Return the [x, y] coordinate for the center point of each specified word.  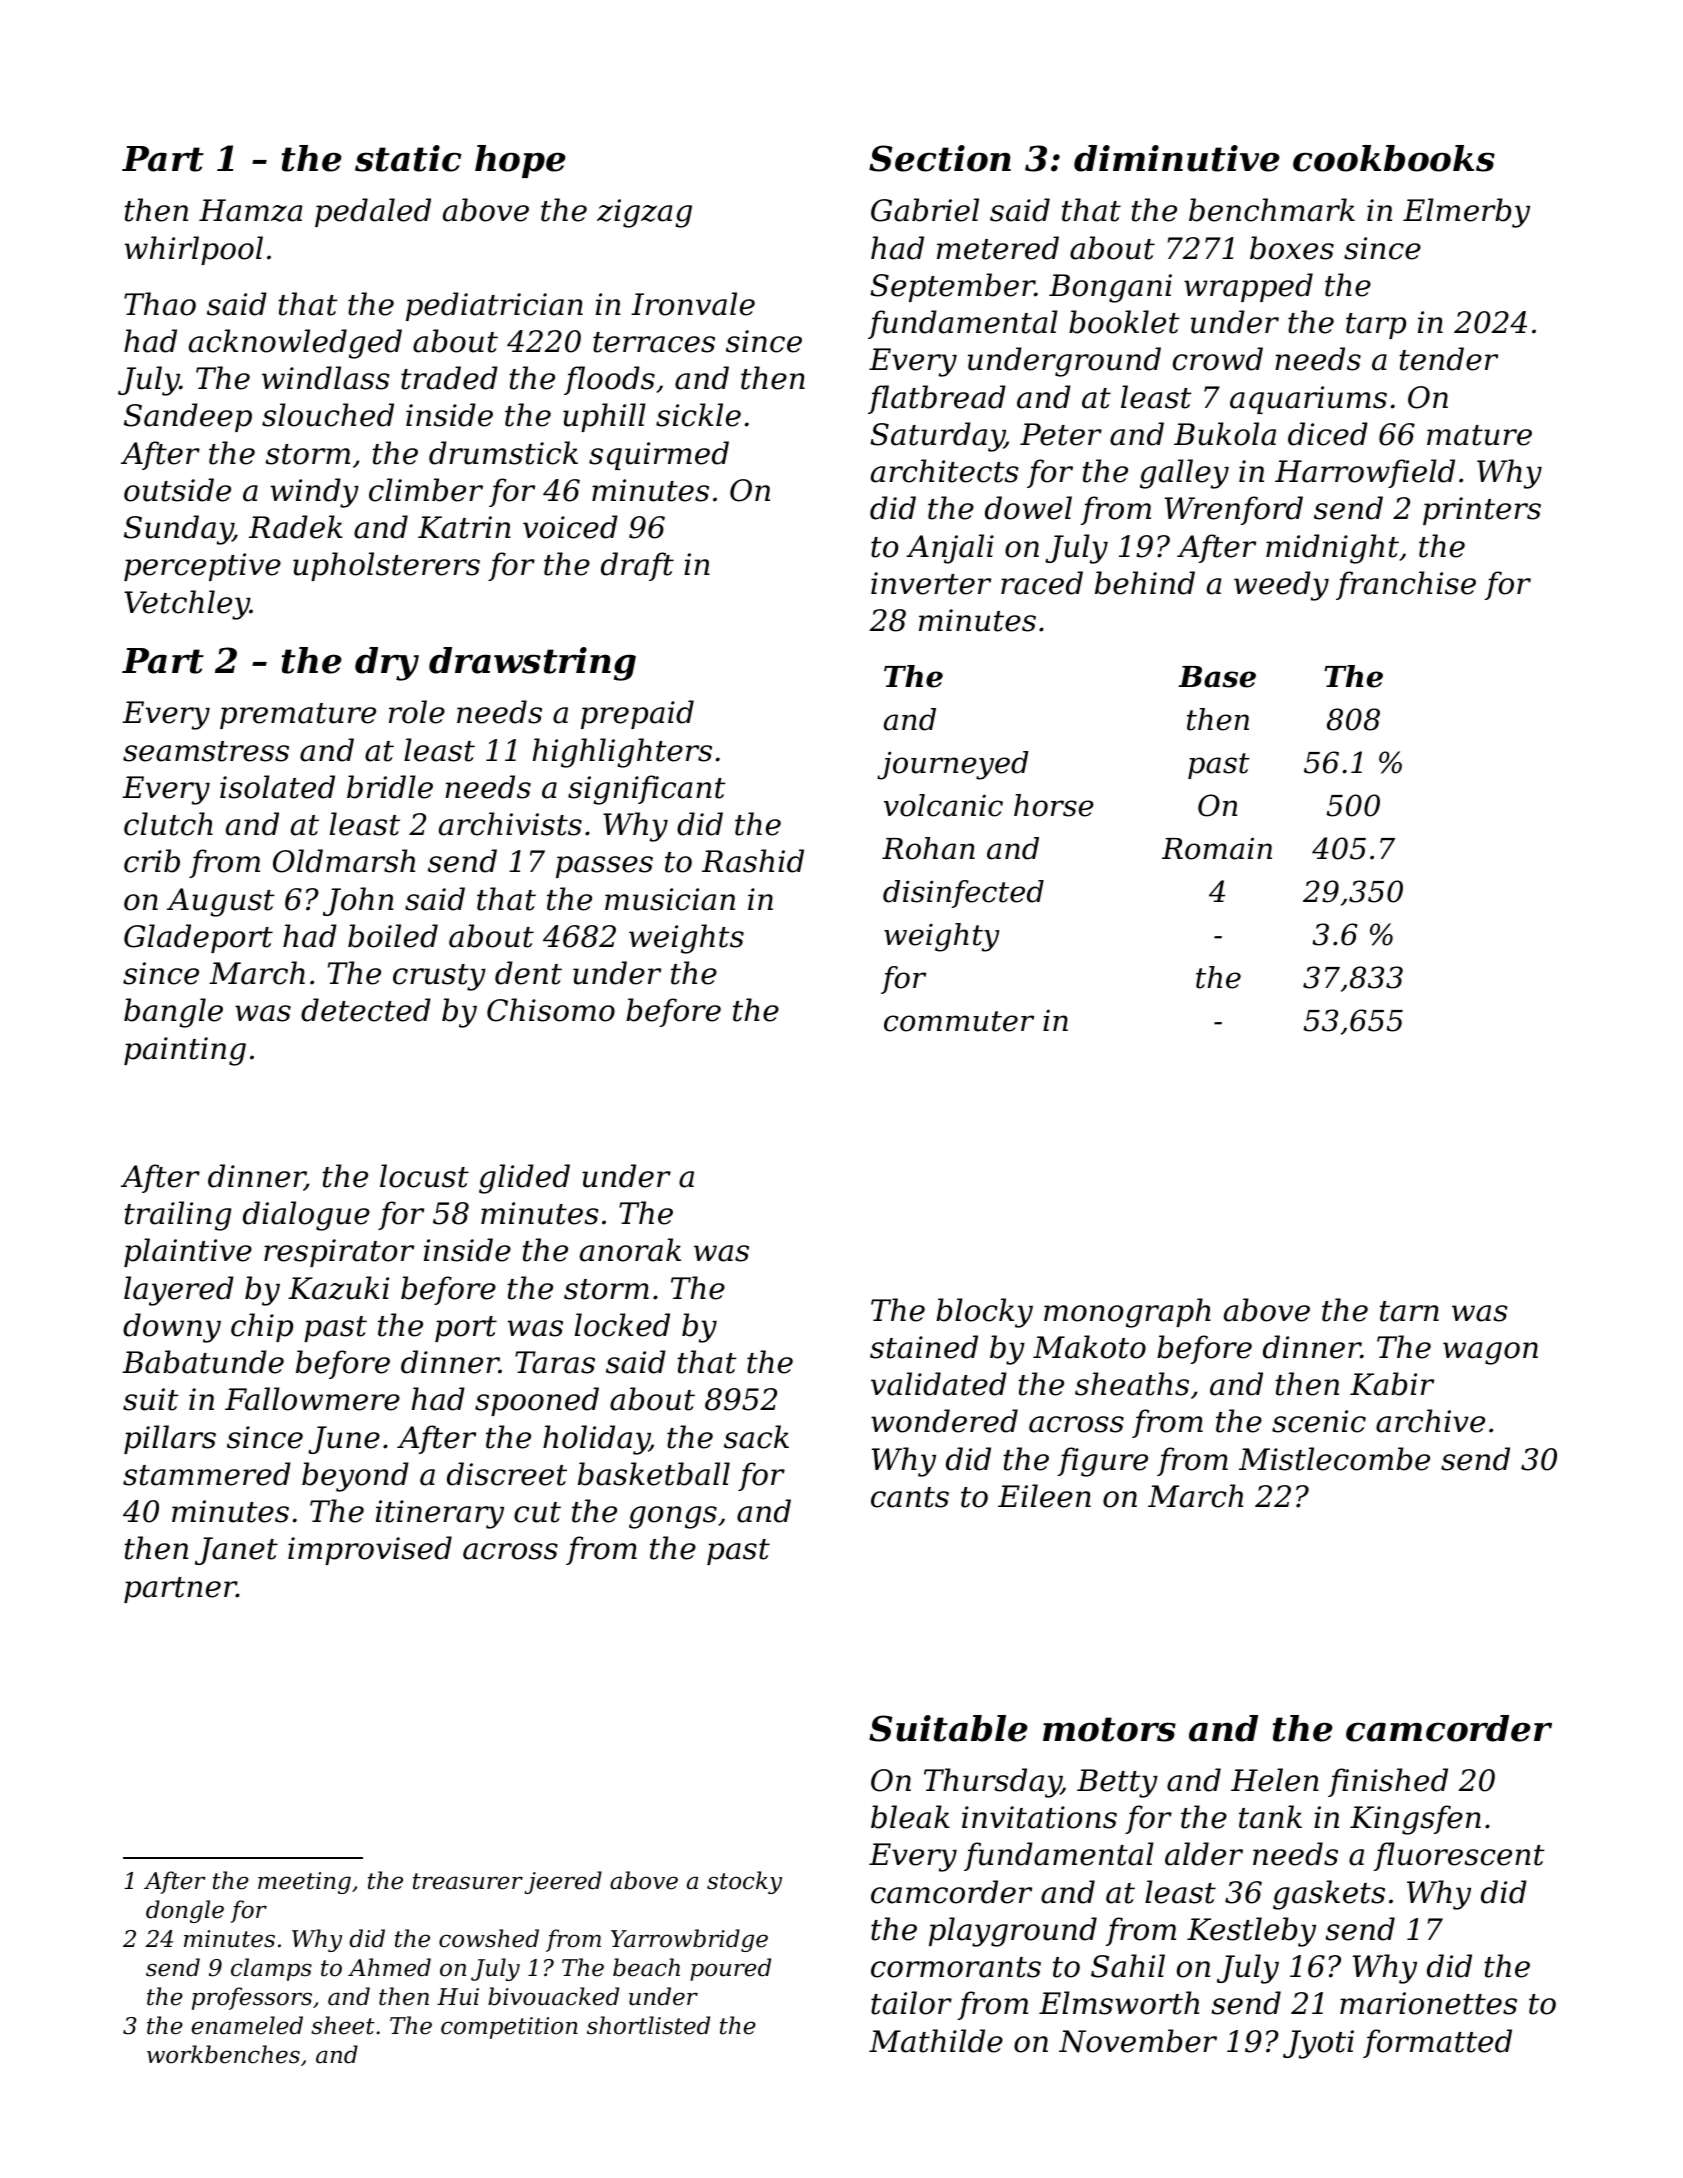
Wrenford [1234, 510]
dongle [185, 1911]
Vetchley [187, 605]
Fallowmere [312, 1399]
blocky [984, 1313]
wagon [1490, 1353]
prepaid [637, 714]
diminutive [1177, 158]
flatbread [937, 399]
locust [424, 1176]
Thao [160, 304]
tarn [1409, 1311]
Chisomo [551, 1010]
